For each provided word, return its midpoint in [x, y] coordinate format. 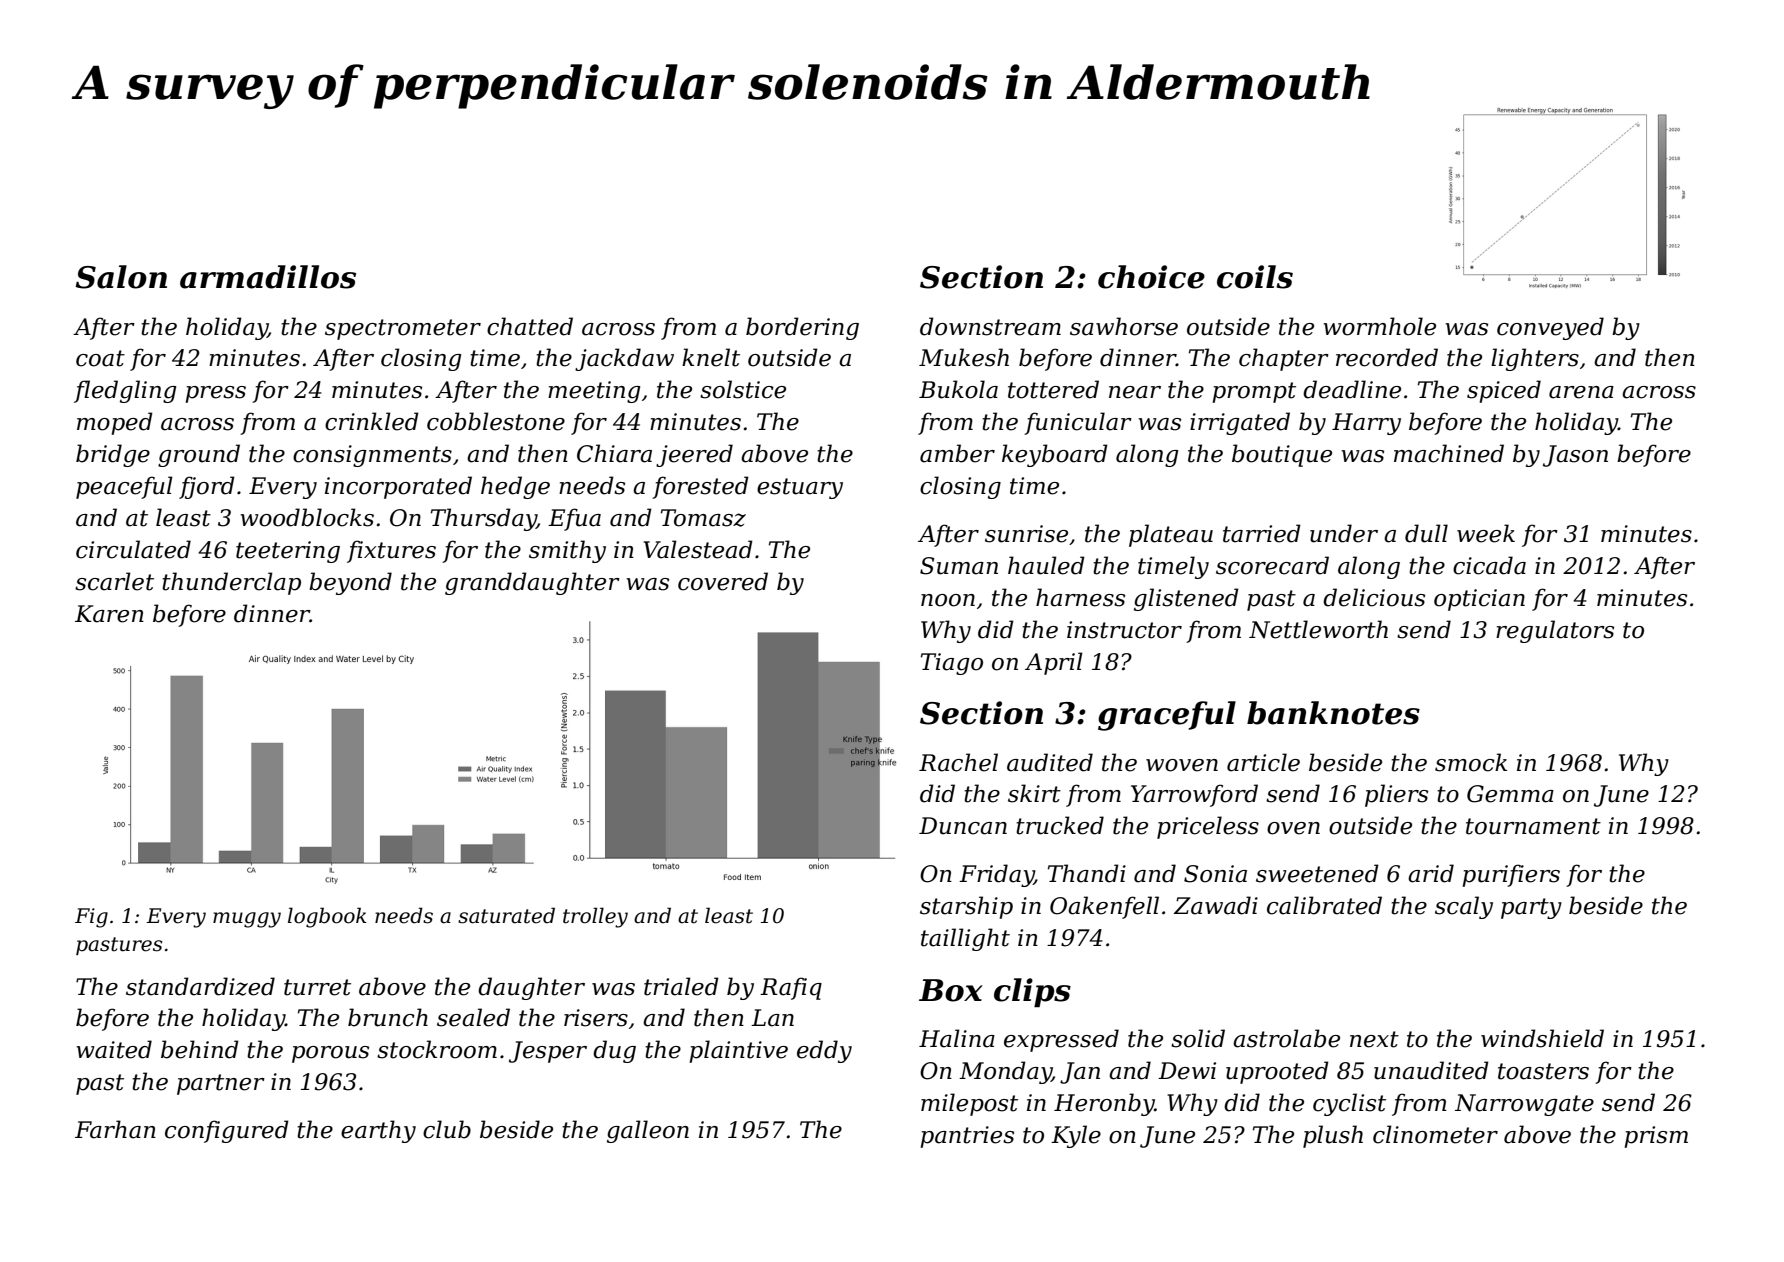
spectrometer [403, 329]
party [1531, 908]
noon [948, 600]
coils [1255, 277]
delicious [1374, 597]
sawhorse [1124, 326]
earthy [378, 1131]
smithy [567, 551]
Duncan [963, 826]
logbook [327, 917]
